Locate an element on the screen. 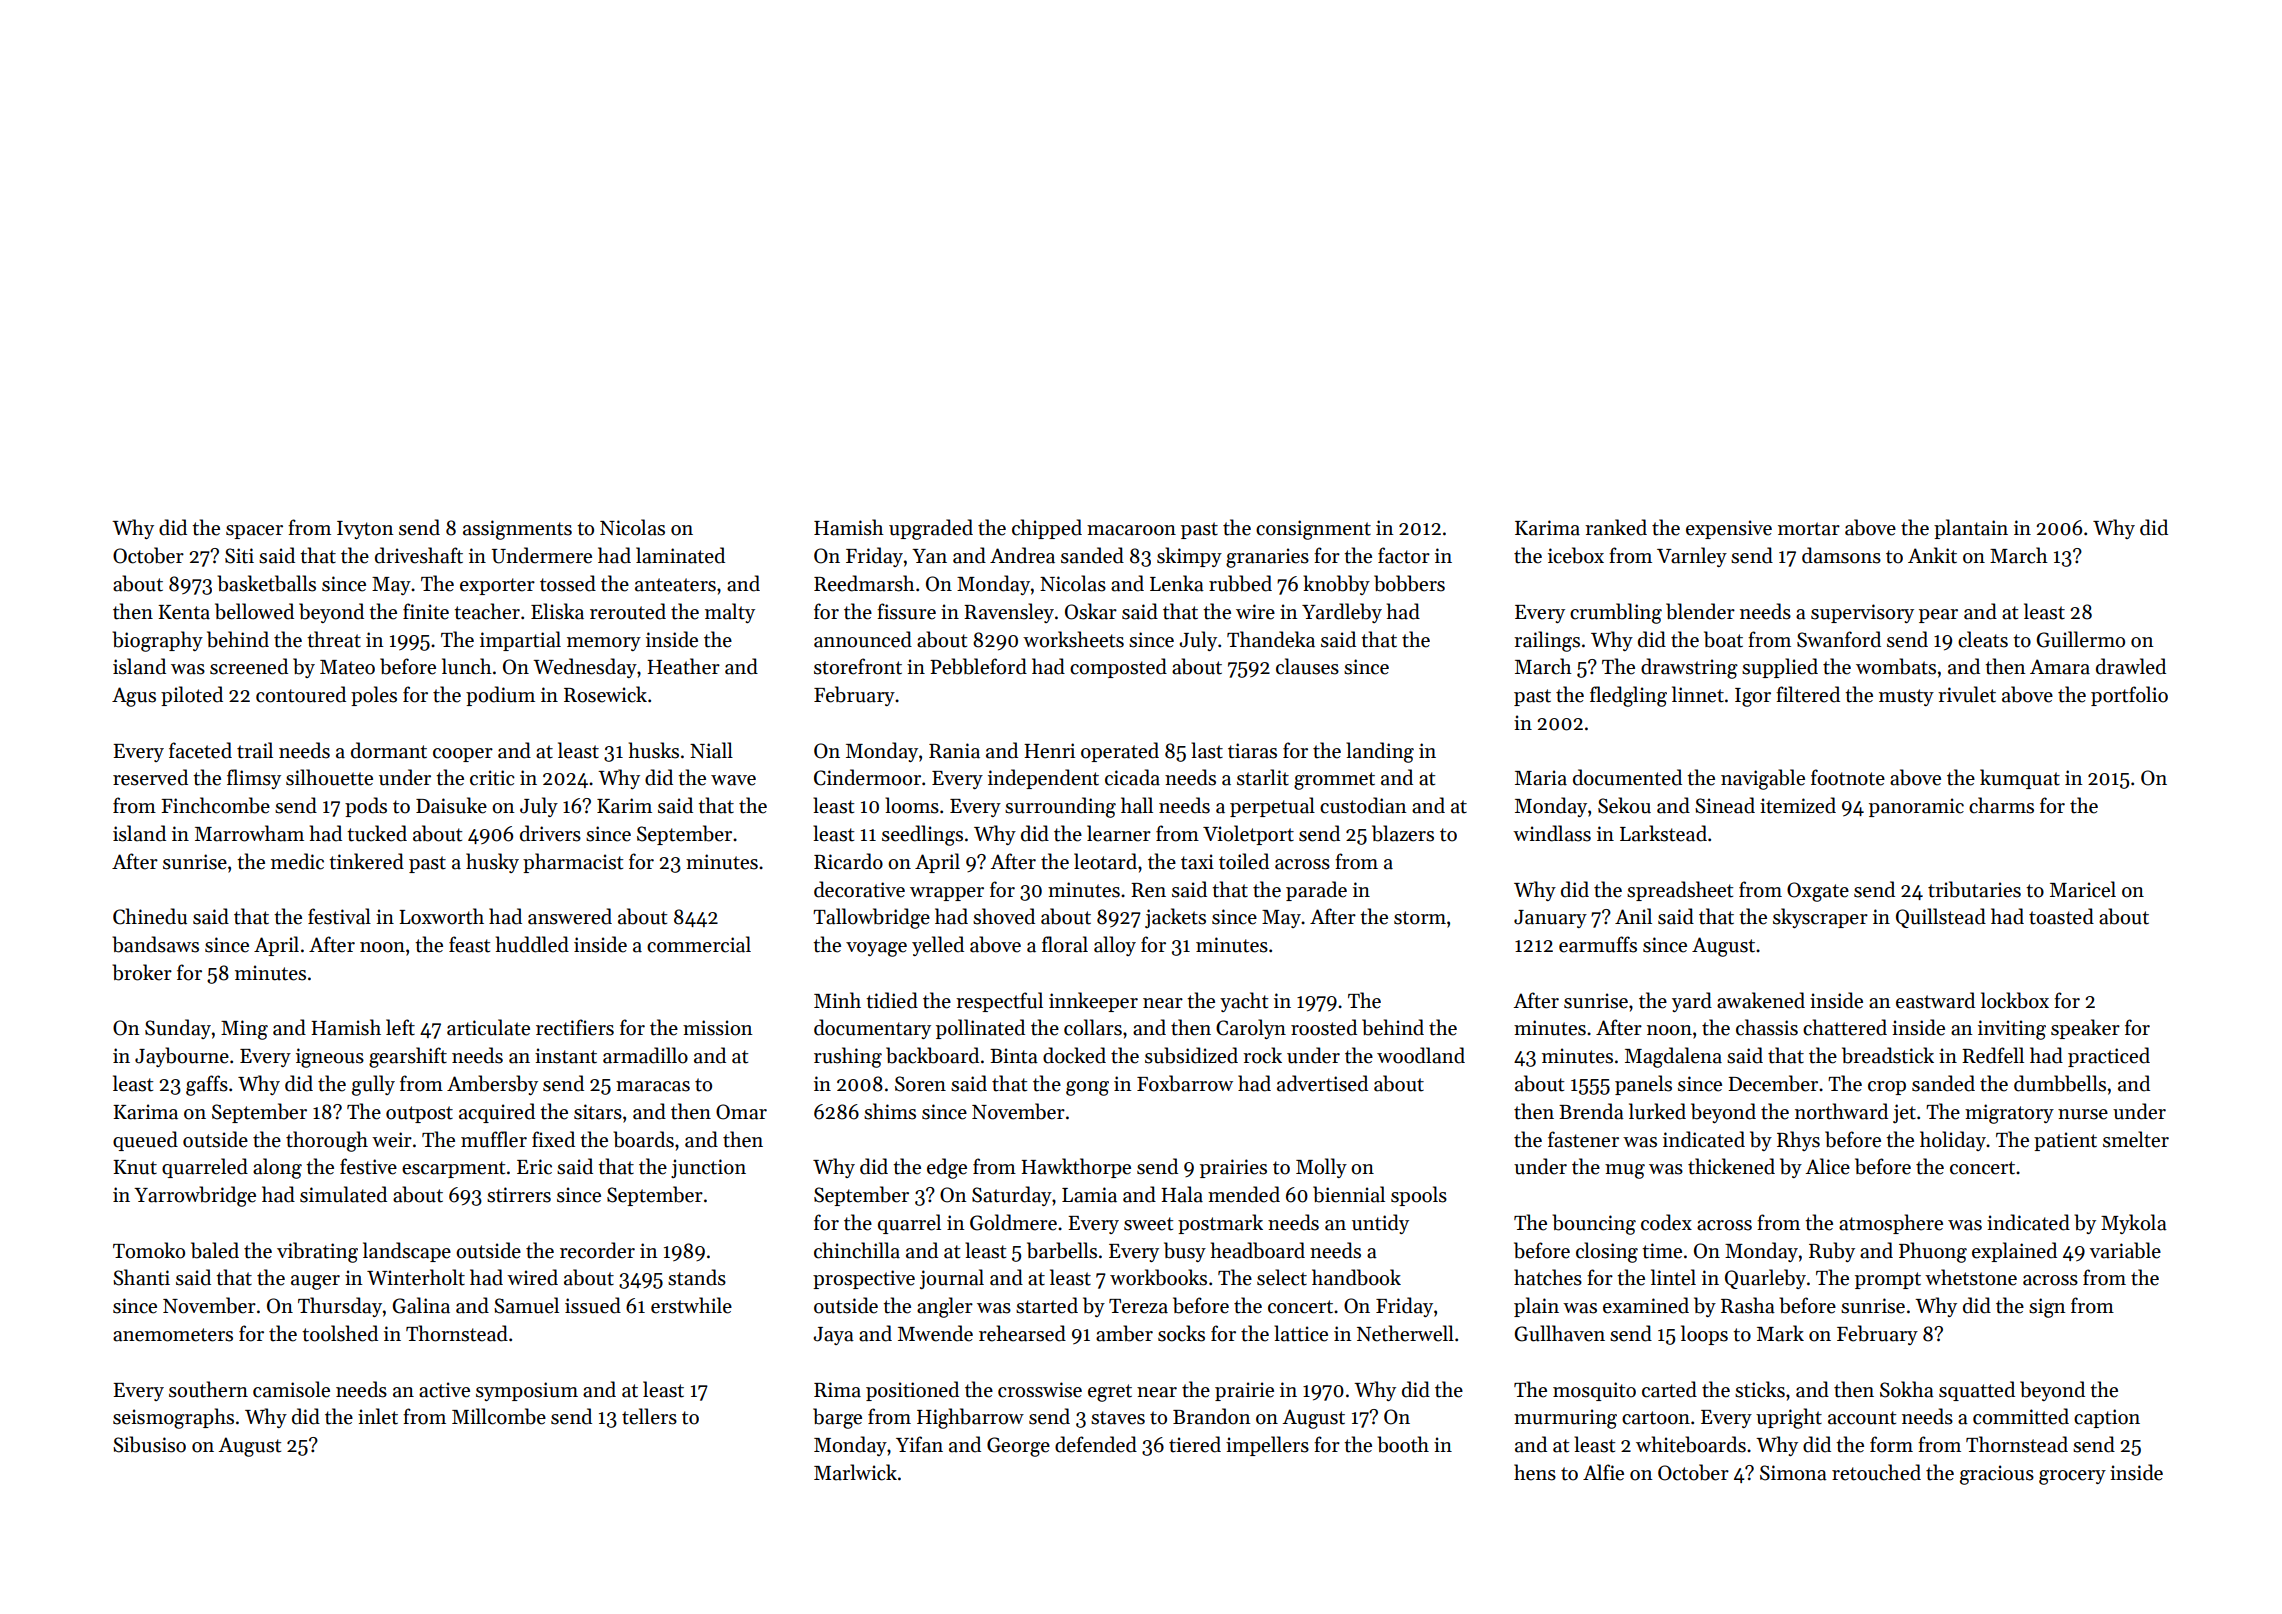  broker is located at coordinates (142, 972).
